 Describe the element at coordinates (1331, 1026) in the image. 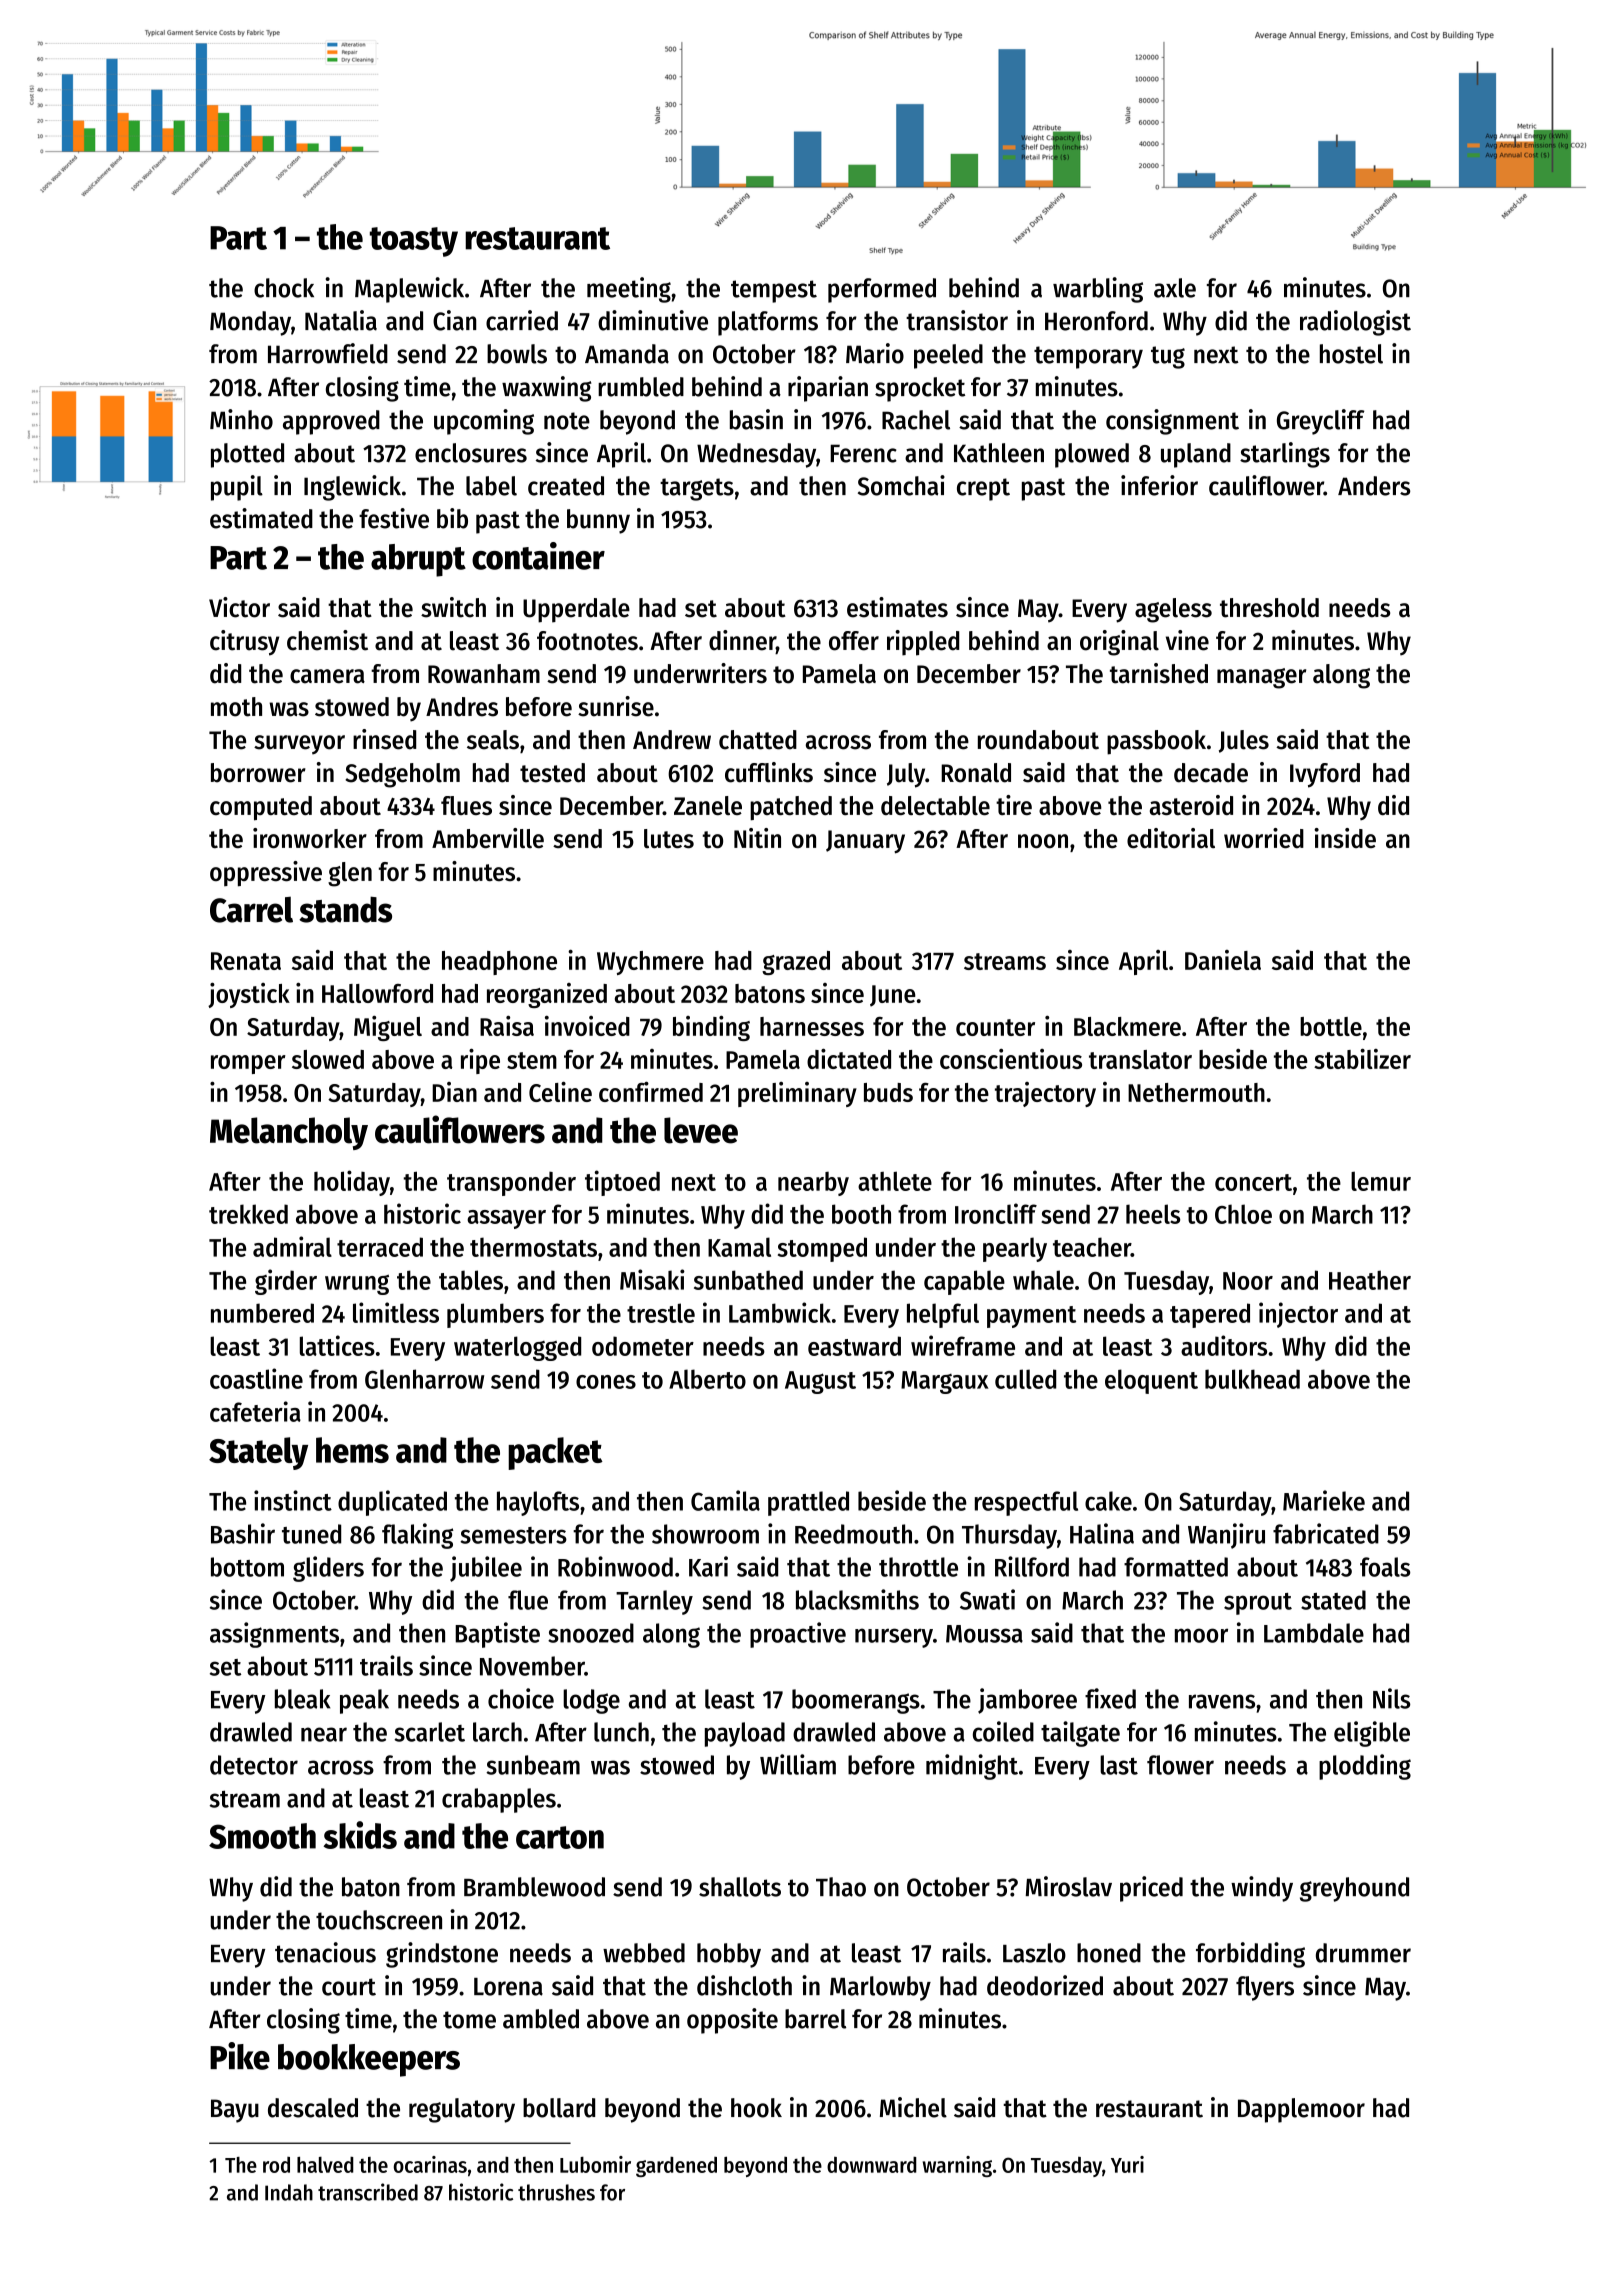

I see `bottle` at that location.
